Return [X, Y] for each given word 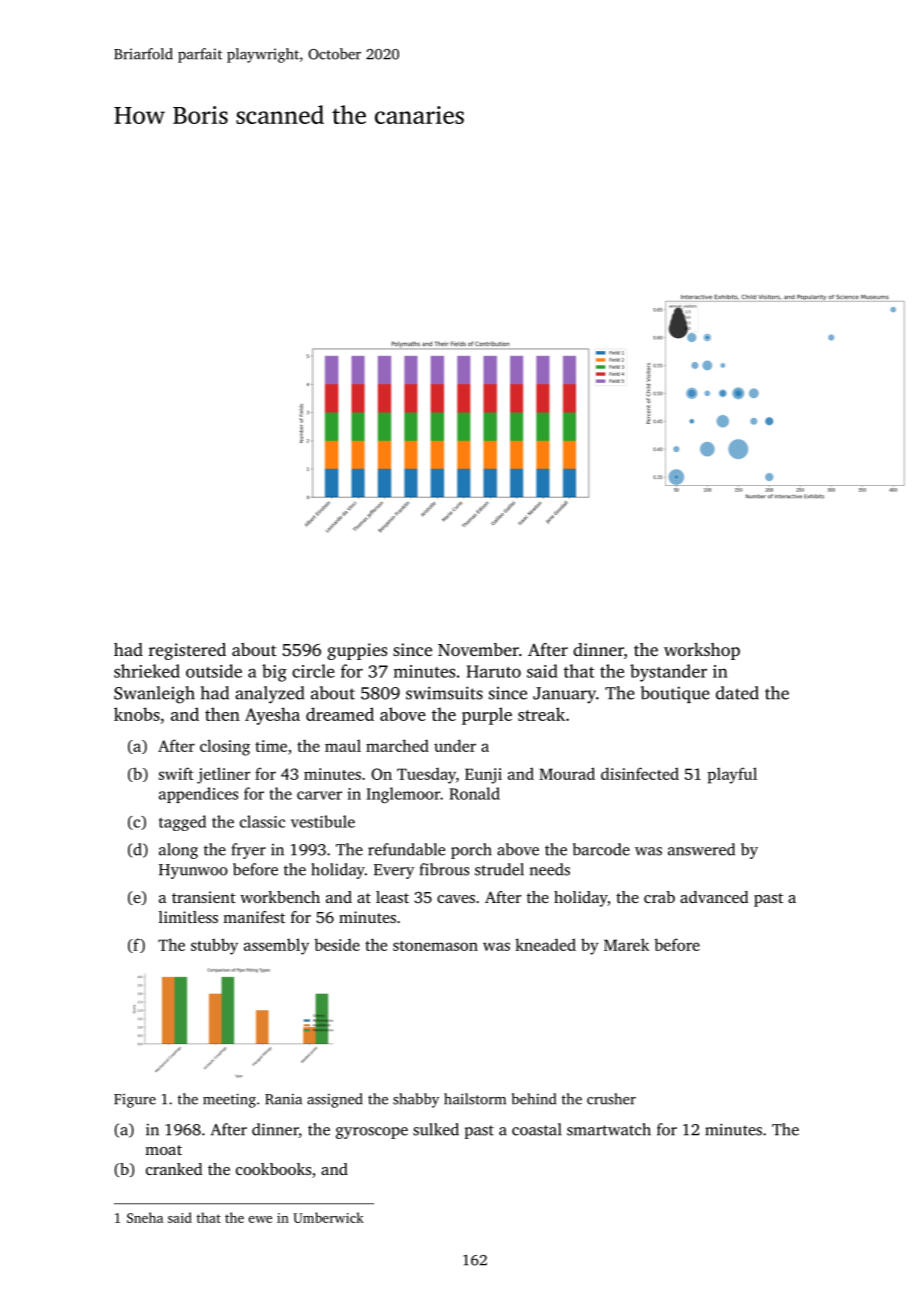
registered [187, 651]
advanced [714, 897]
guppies [357, 651]
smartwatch [609, 1129]
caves [456, 899]
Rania [283, 1099]
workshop [702, 651]
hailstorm [475, 1099]
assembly [276, 946]
